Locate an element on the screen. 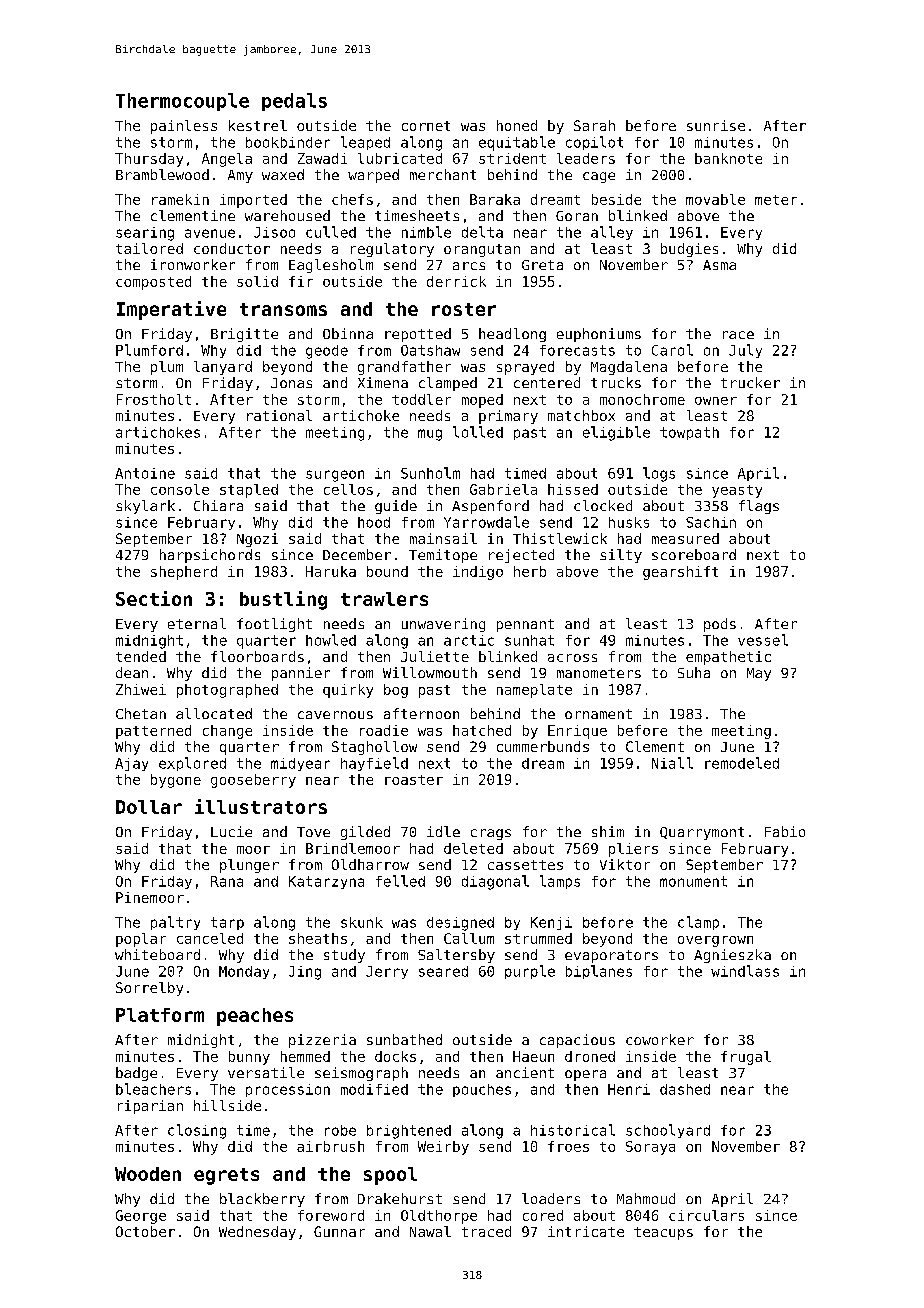  idle is located at coordinates (443, 831).
